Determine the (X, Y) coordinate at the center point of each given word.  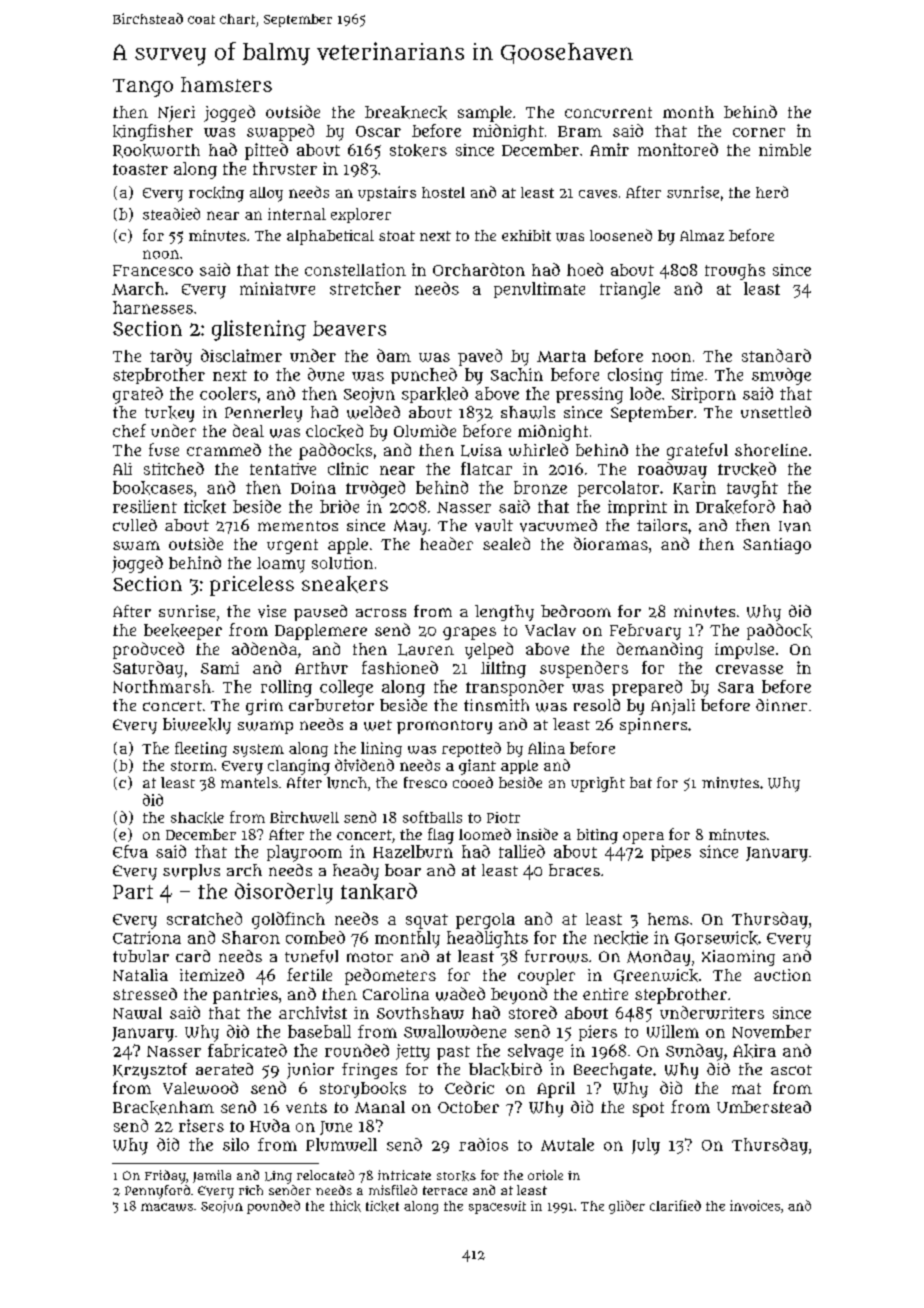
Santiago (777, 546)
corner (759, 132)
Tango (143, 88)
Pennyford (157, 1192)
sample (485, 114)
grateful (697, 451)
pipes (671, 853)
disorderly (284, 893)
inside (537, 834)
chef (129, 430)
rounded (357, 1050)
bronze (540, 487)
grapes (469, 633)
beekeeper (183, 632)
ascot (791, 1070)
